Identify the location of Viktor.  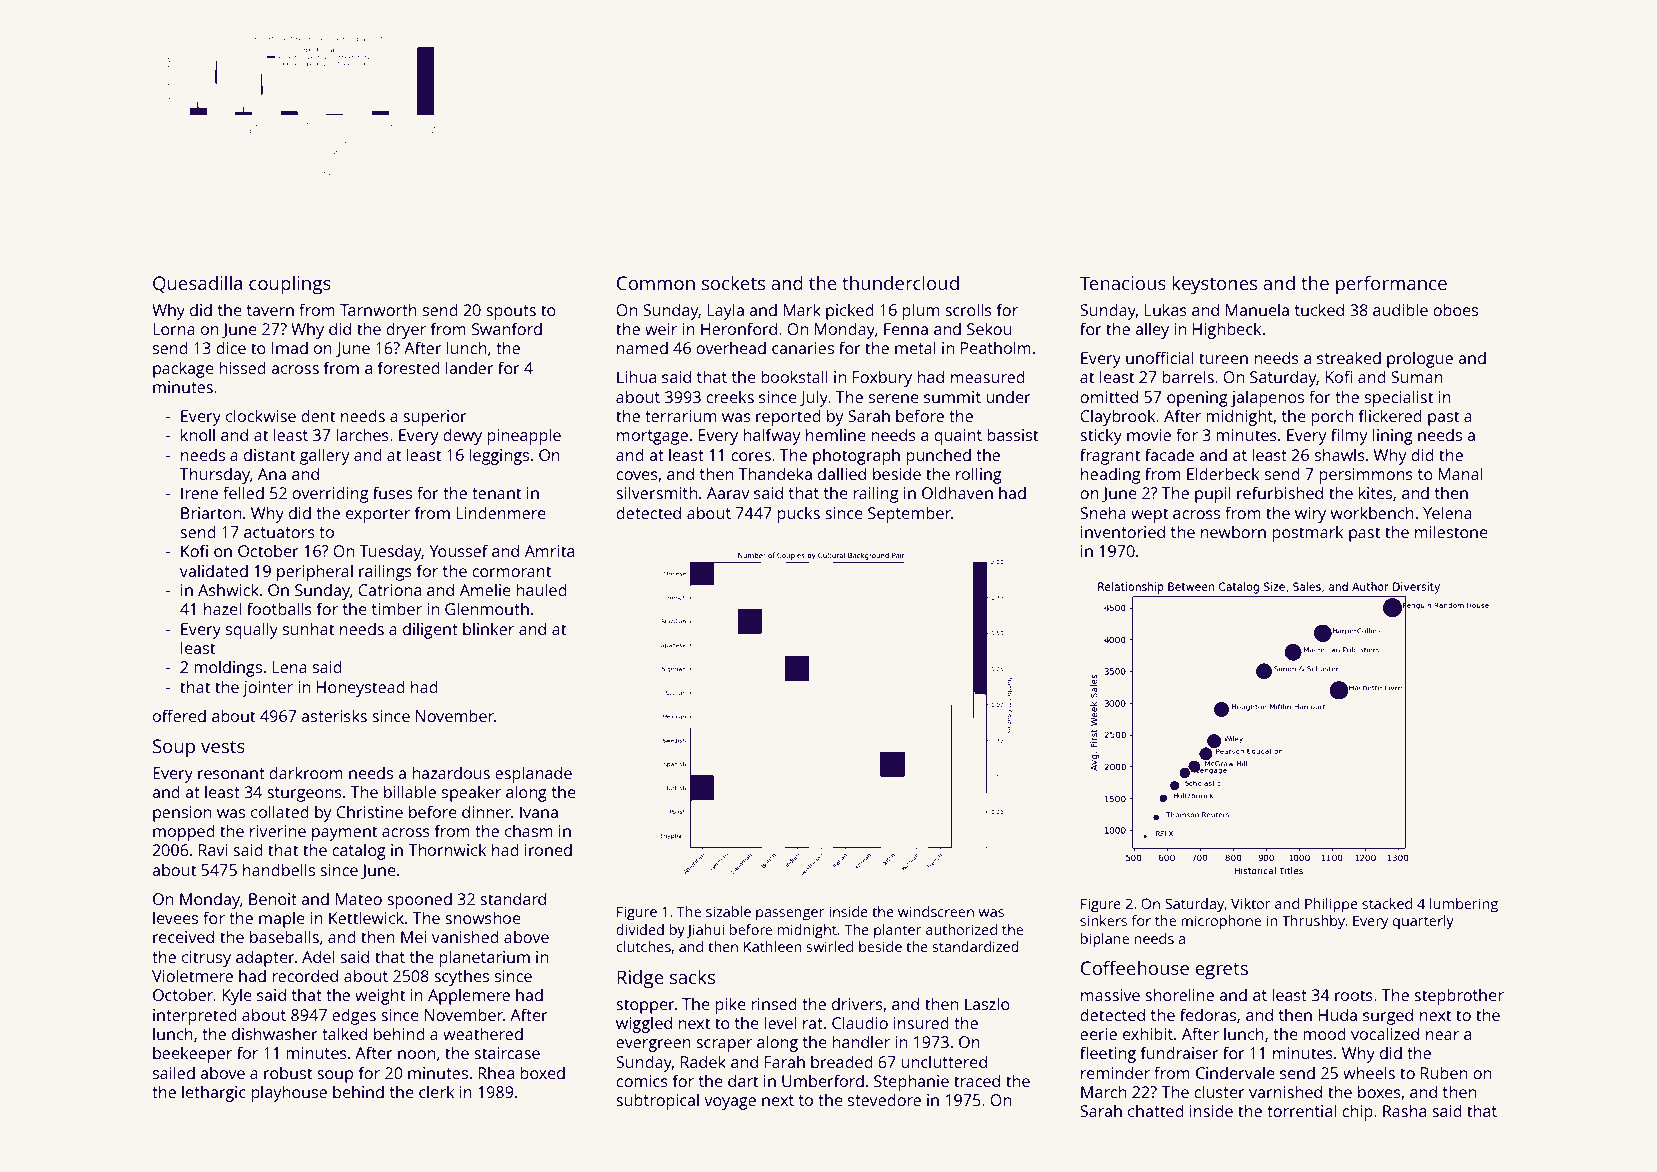
(1251, 903).
